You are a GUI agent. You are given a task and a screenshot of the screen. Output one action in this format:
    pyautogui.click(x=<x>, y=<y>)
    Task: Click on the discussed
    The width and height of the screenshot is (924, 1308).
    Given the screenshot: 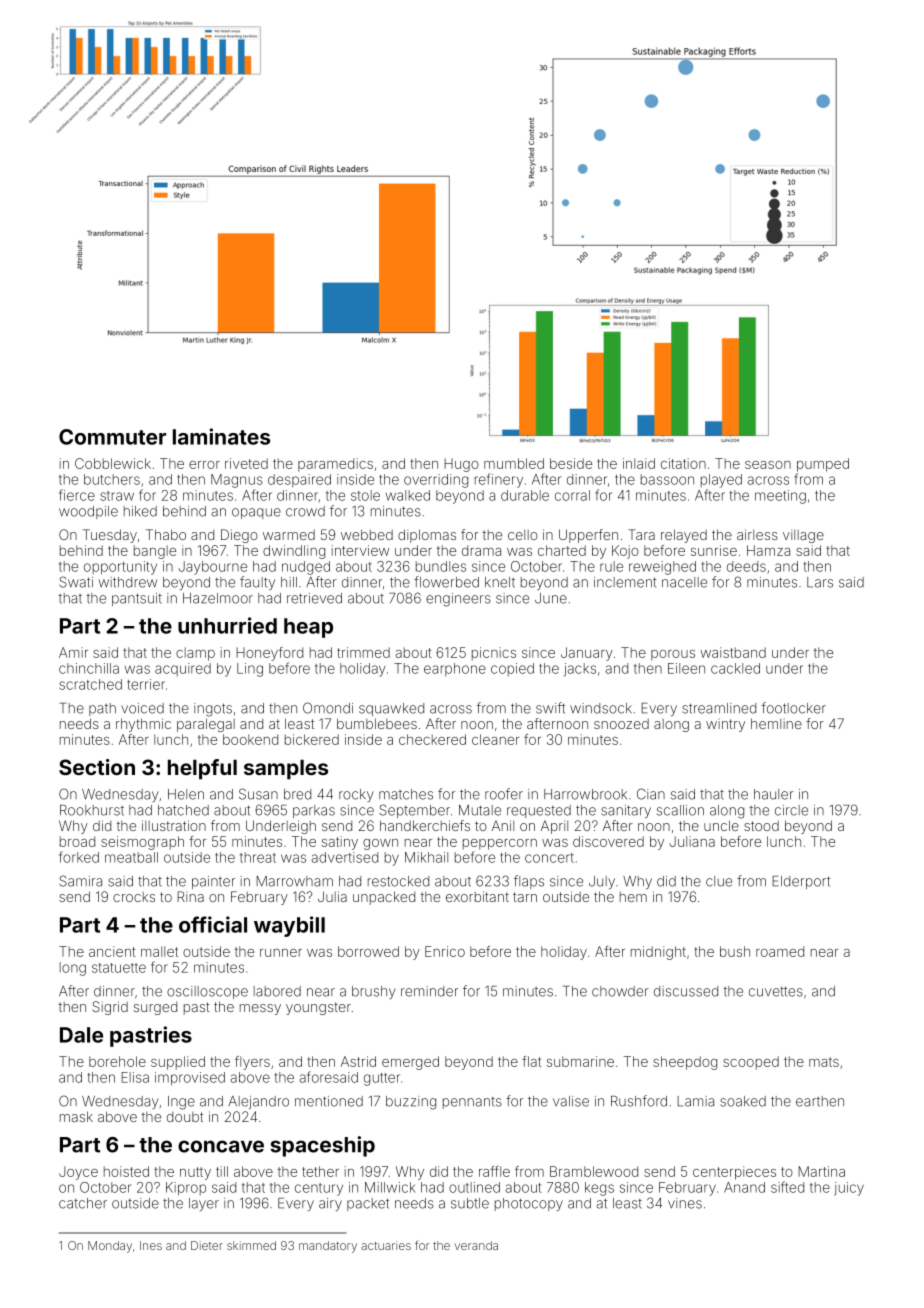 What is the action you would take?
    pyautogui.click(x=686, y=991)
